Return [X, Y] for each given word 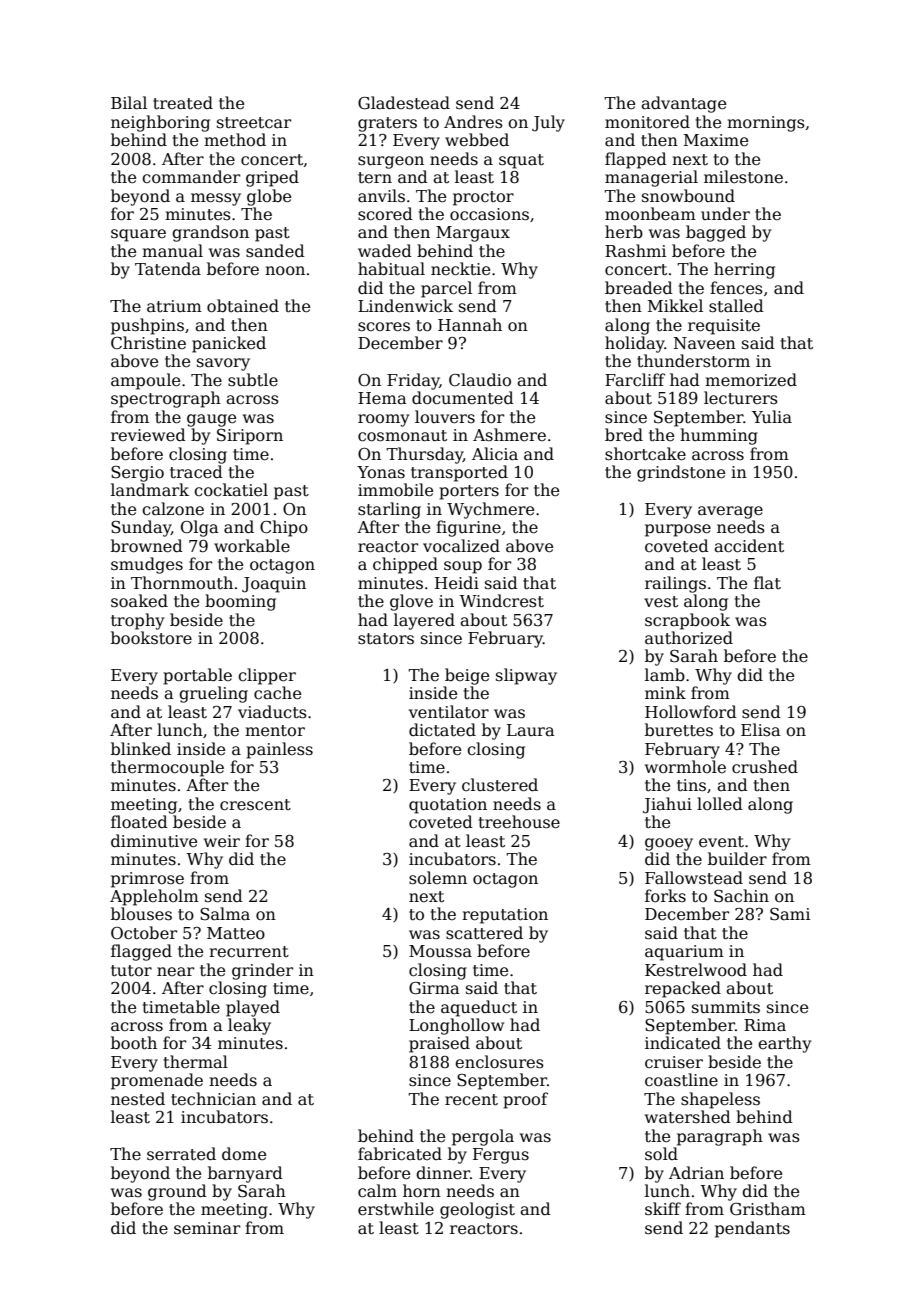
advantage [683, 104]
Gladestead [404, 103]
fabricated [400, 1154]
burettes [679, 730]
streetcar [254, 123]
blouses [141, 914]
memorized [751, 380]
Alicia [495, 454]
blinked [141, 749]
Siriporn [250, 437]
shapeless [720, 1100]
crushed [765, 767]
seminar [207, 1228]
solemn [438, 877]
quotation [448, 806]
